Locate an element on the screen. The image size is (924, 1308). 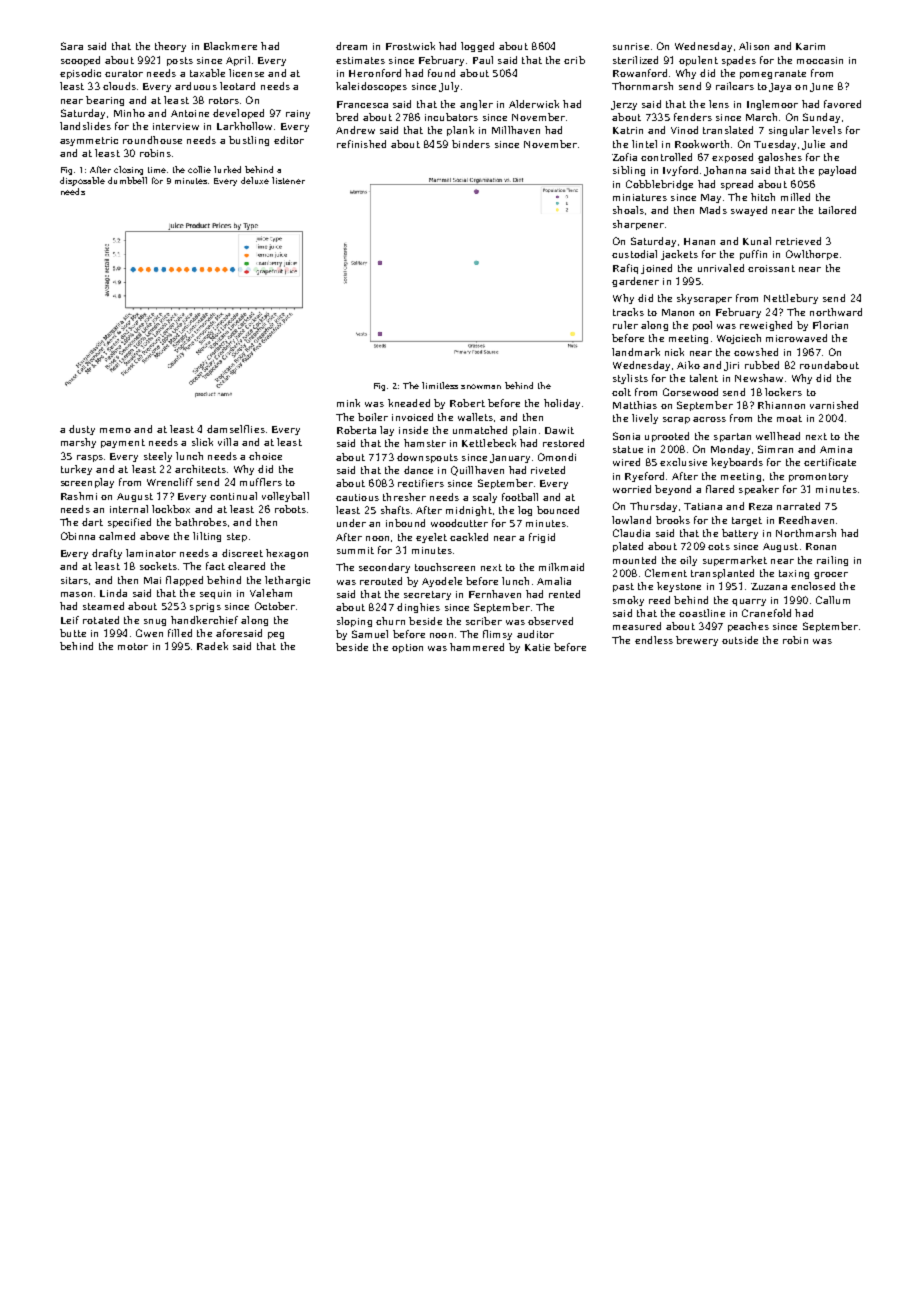
slick is located at coordinates (202, 442).
